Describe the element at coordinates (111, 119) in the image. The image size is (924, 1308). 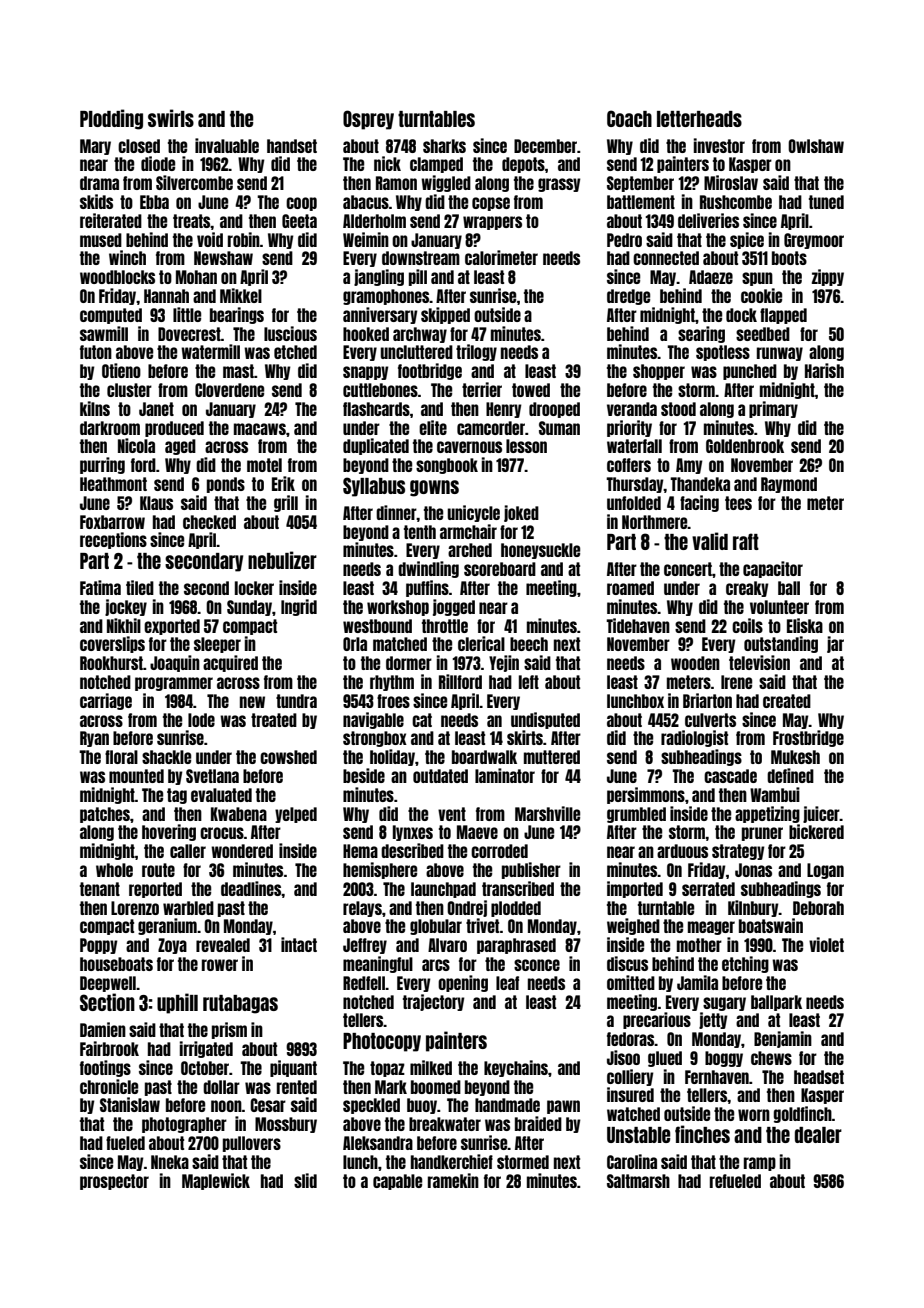
I see `Plodding` at that location.
